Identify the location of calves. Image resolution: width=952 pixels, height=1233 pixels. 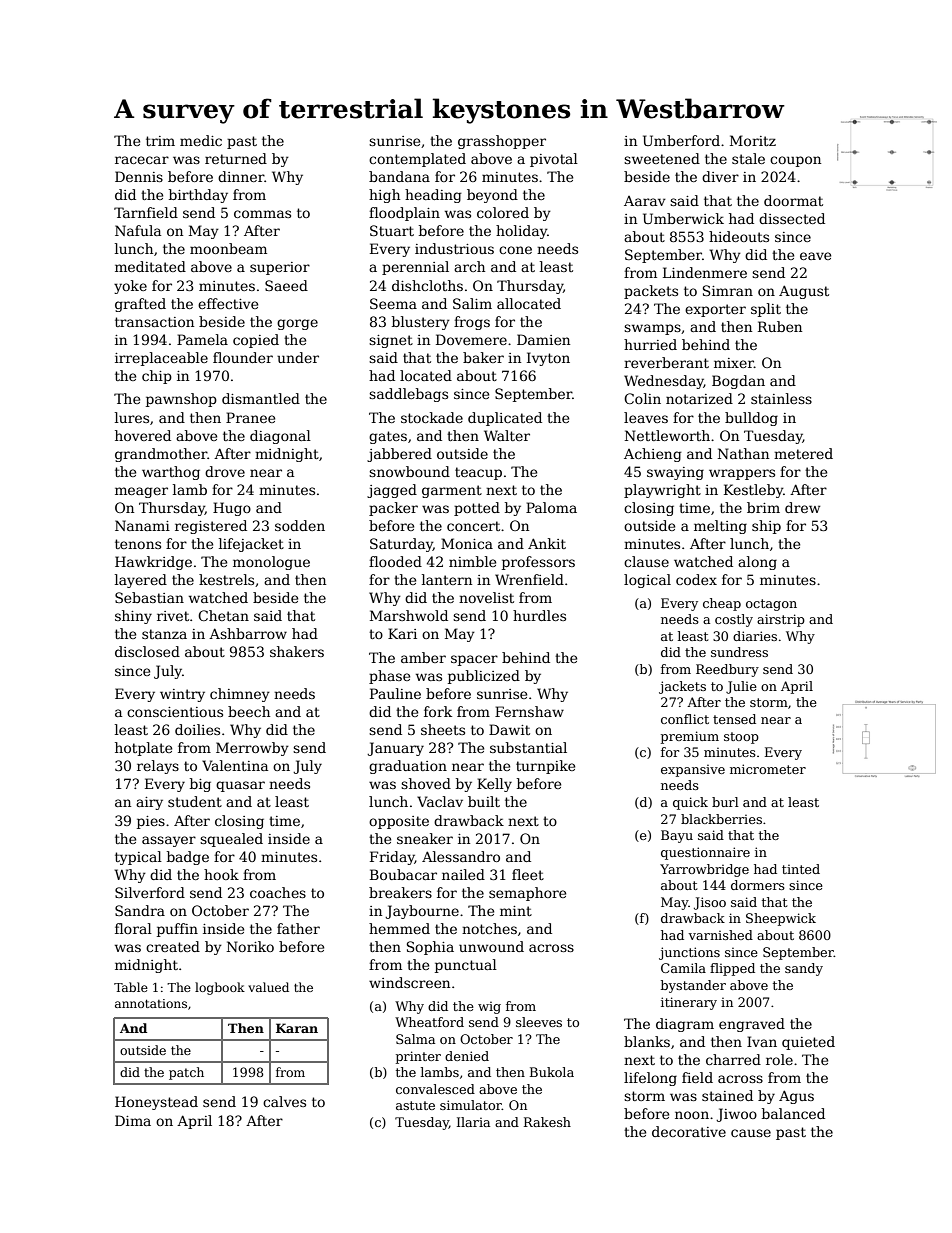
(284, 1101).
